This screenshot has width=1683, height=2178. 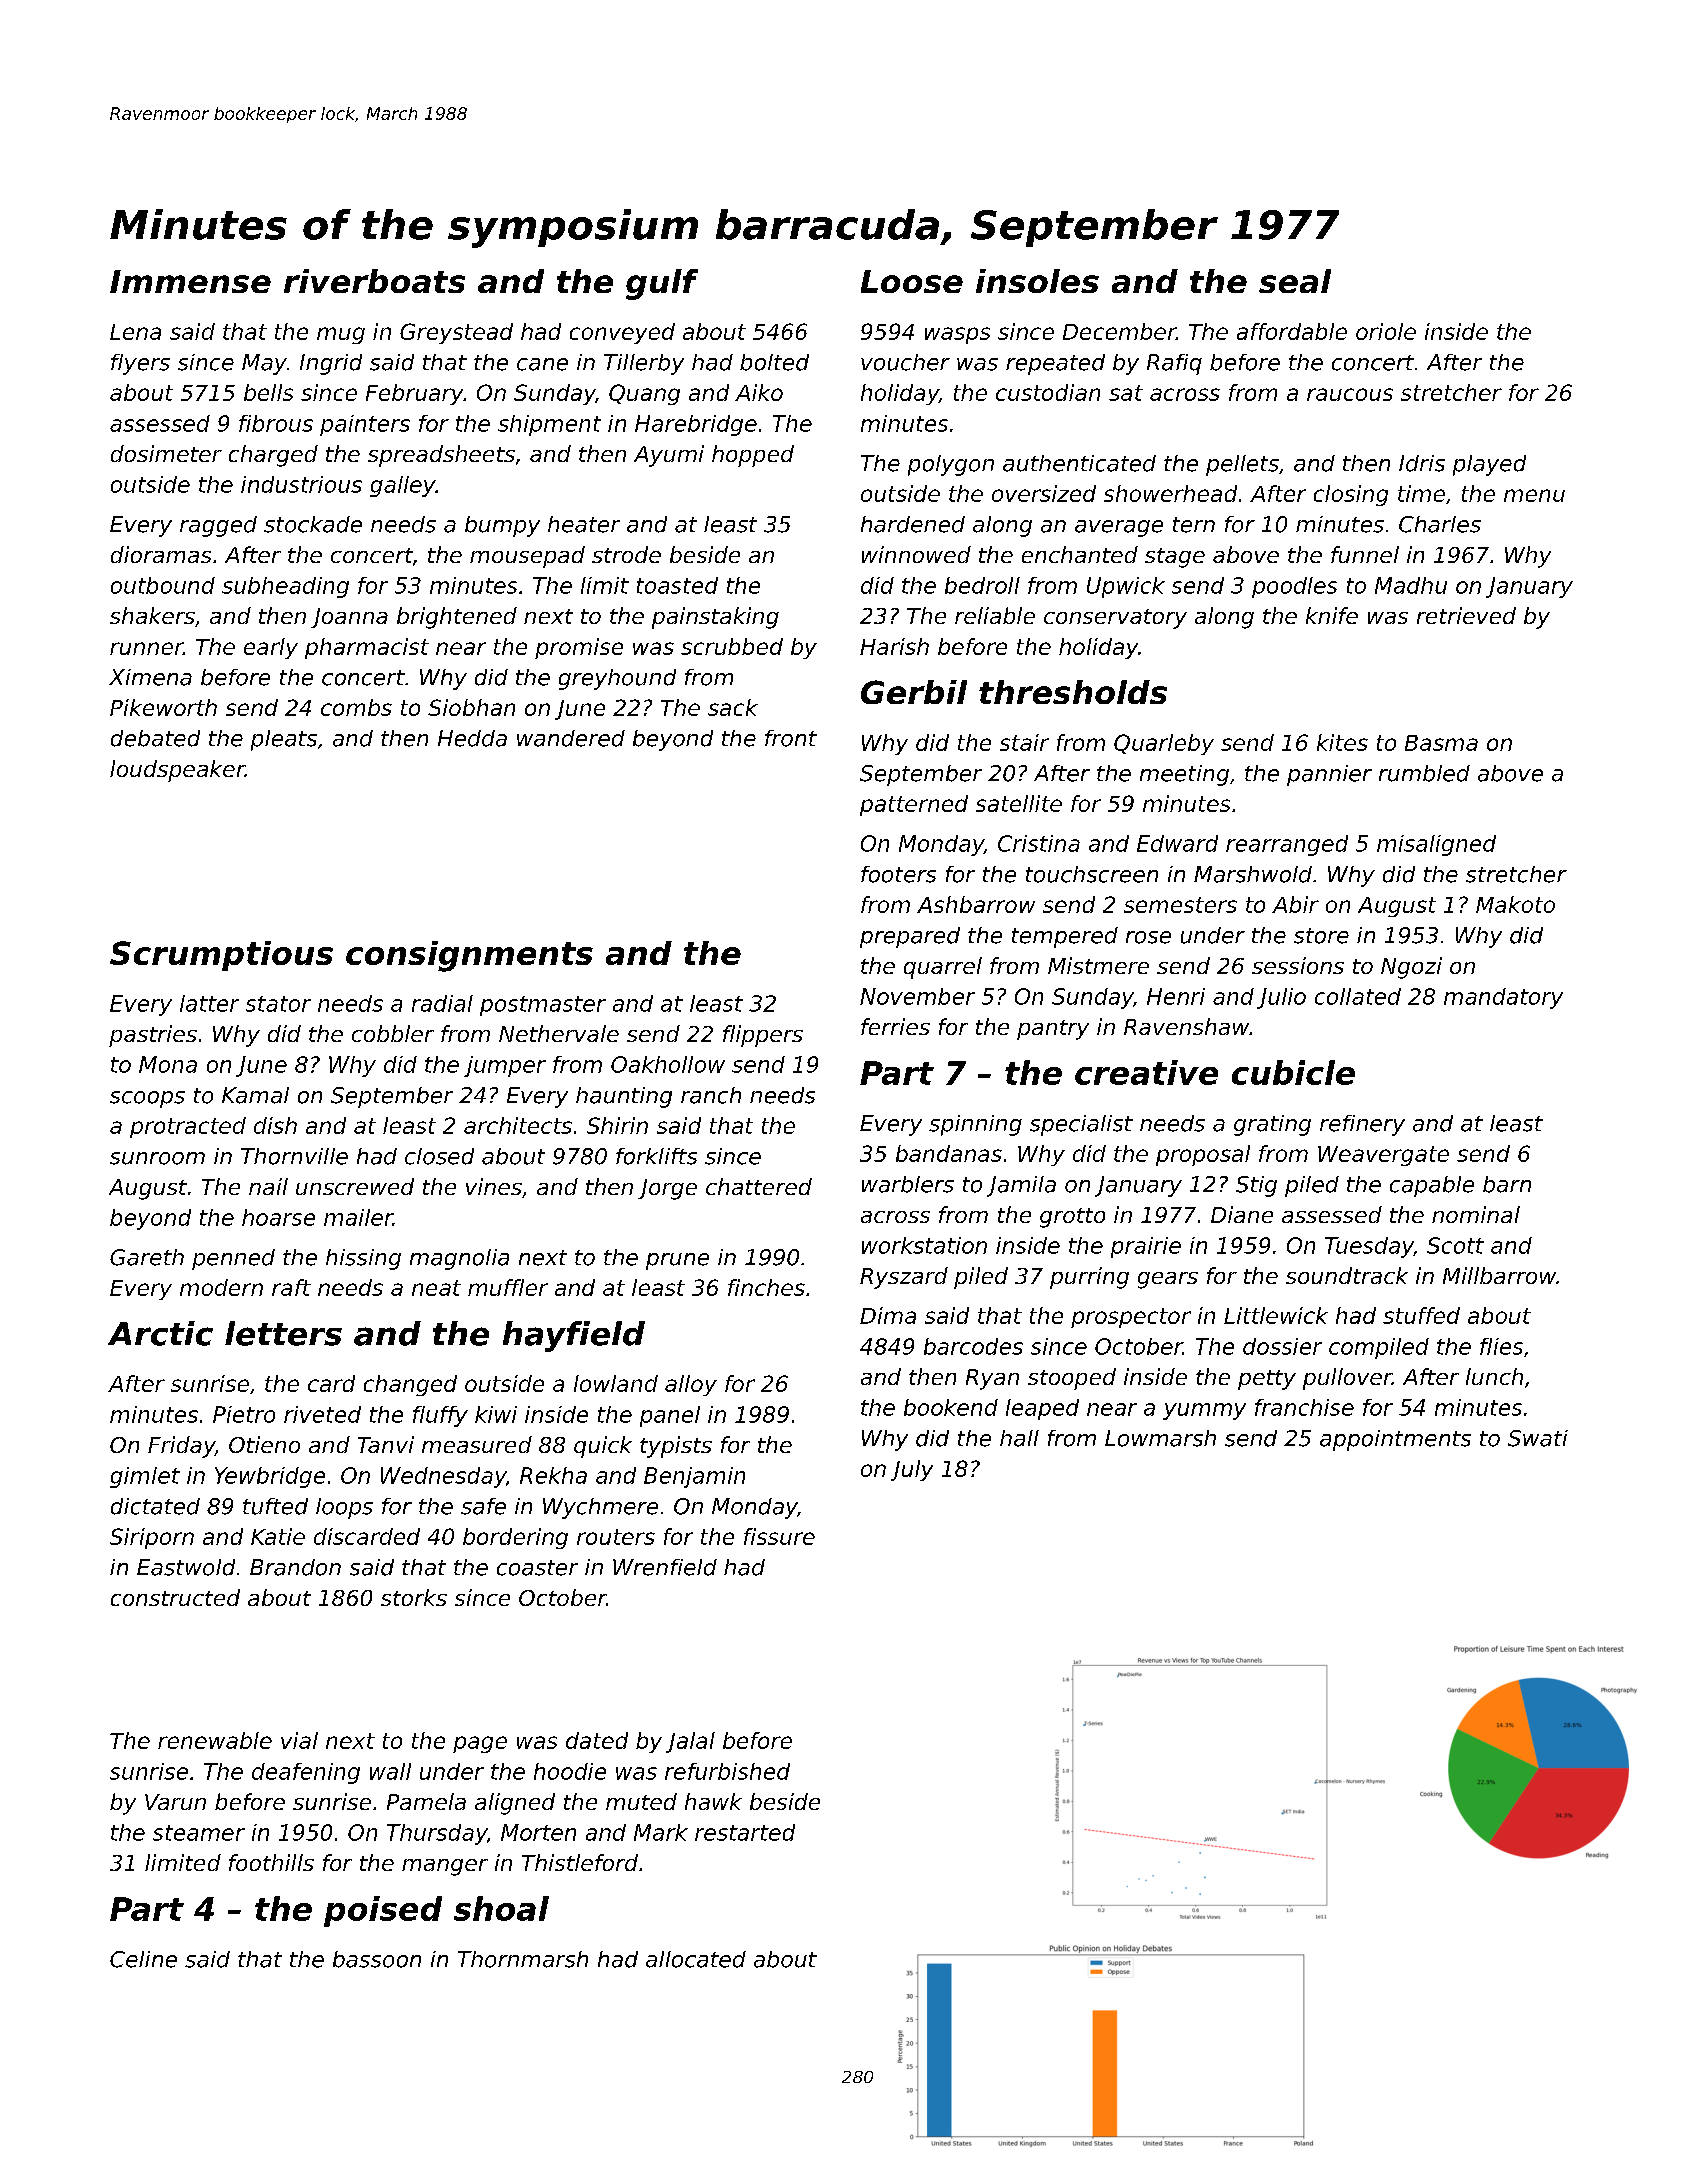 What do you see at coordinates (745, 1832) in the screenshot?
I see `restarted` at bounding box center [745, 1832].
